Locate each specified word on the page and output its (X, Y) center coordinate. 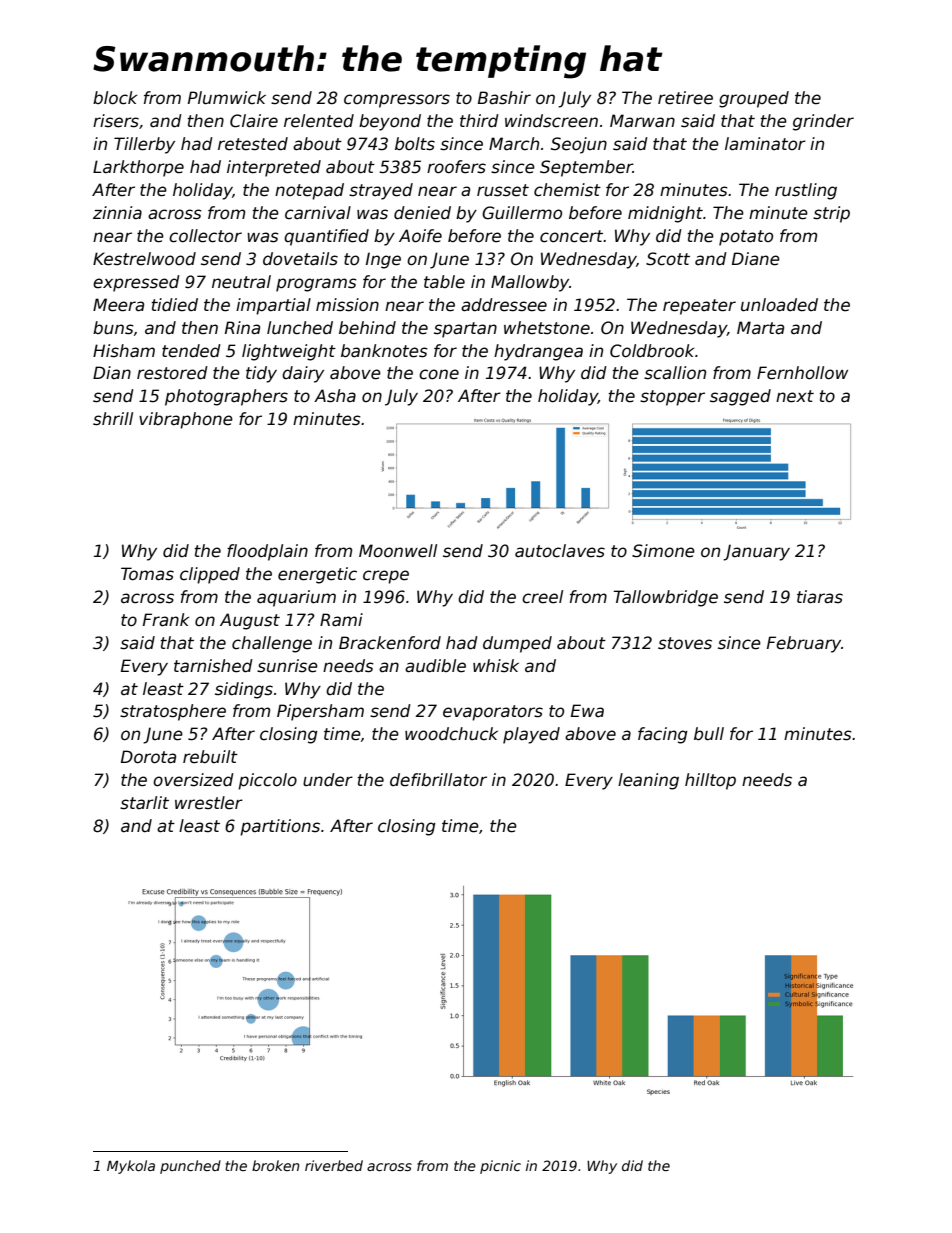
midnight (665, 214)
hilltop (710, 781)
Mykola (131, 1167)
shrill (113, 419)
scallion (675, 373)
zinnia (117, 213)
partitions (280, 827)
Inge (383, 260)
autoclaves (560, 551)
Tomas (147, 574)
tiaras (820, 597)
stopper (672, 398)
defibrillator (438, 780)
